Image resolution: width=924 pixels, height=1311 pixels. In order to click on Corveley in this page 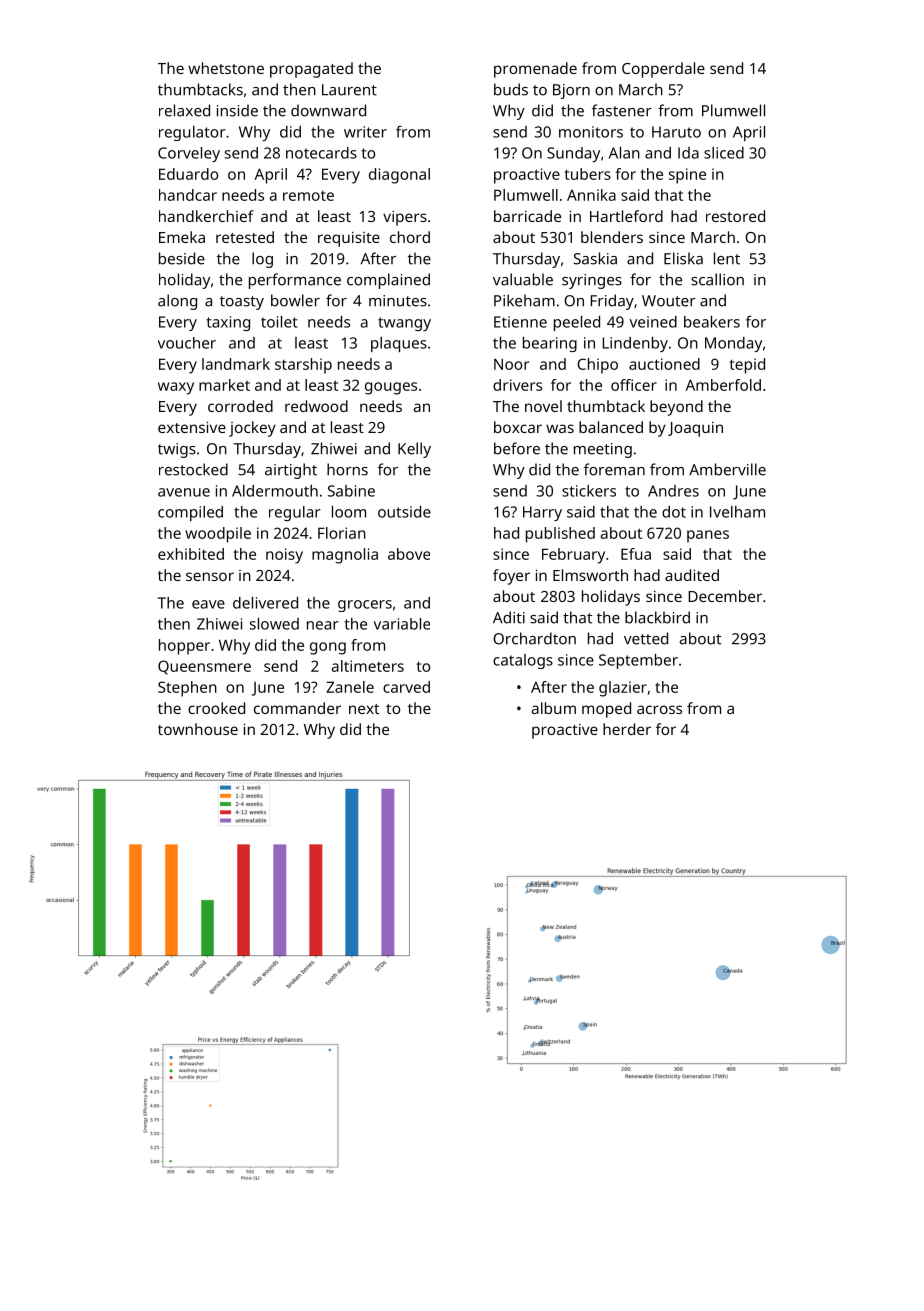, I will do `click(189, 154)`.
